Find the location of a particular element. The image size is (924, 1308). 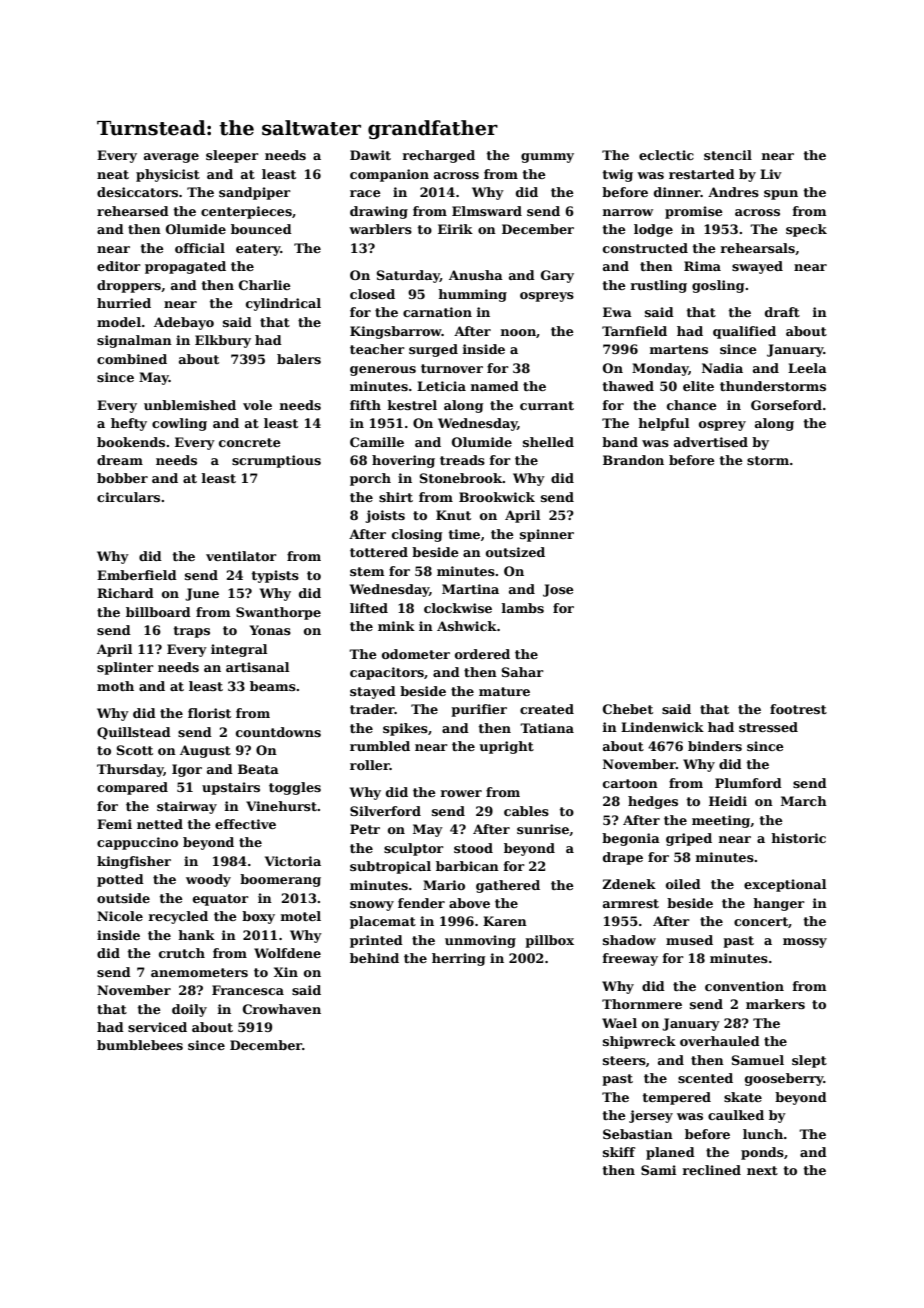

closing is located at coordinates (417, 535).
